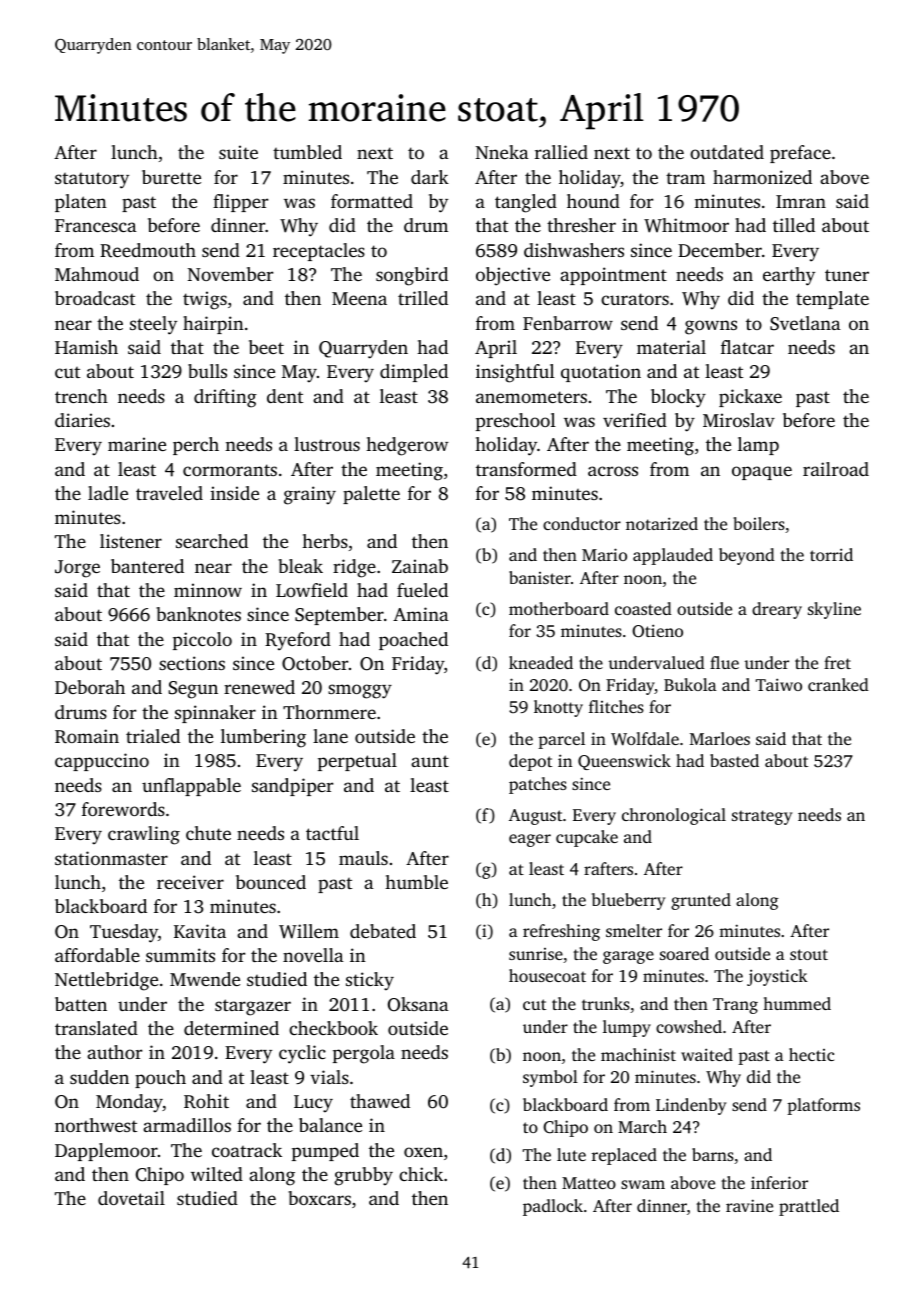  What do you see at coordinates (95, 298) in the screenshot?
I see `broadcast` at bounding box center [95, 298].
